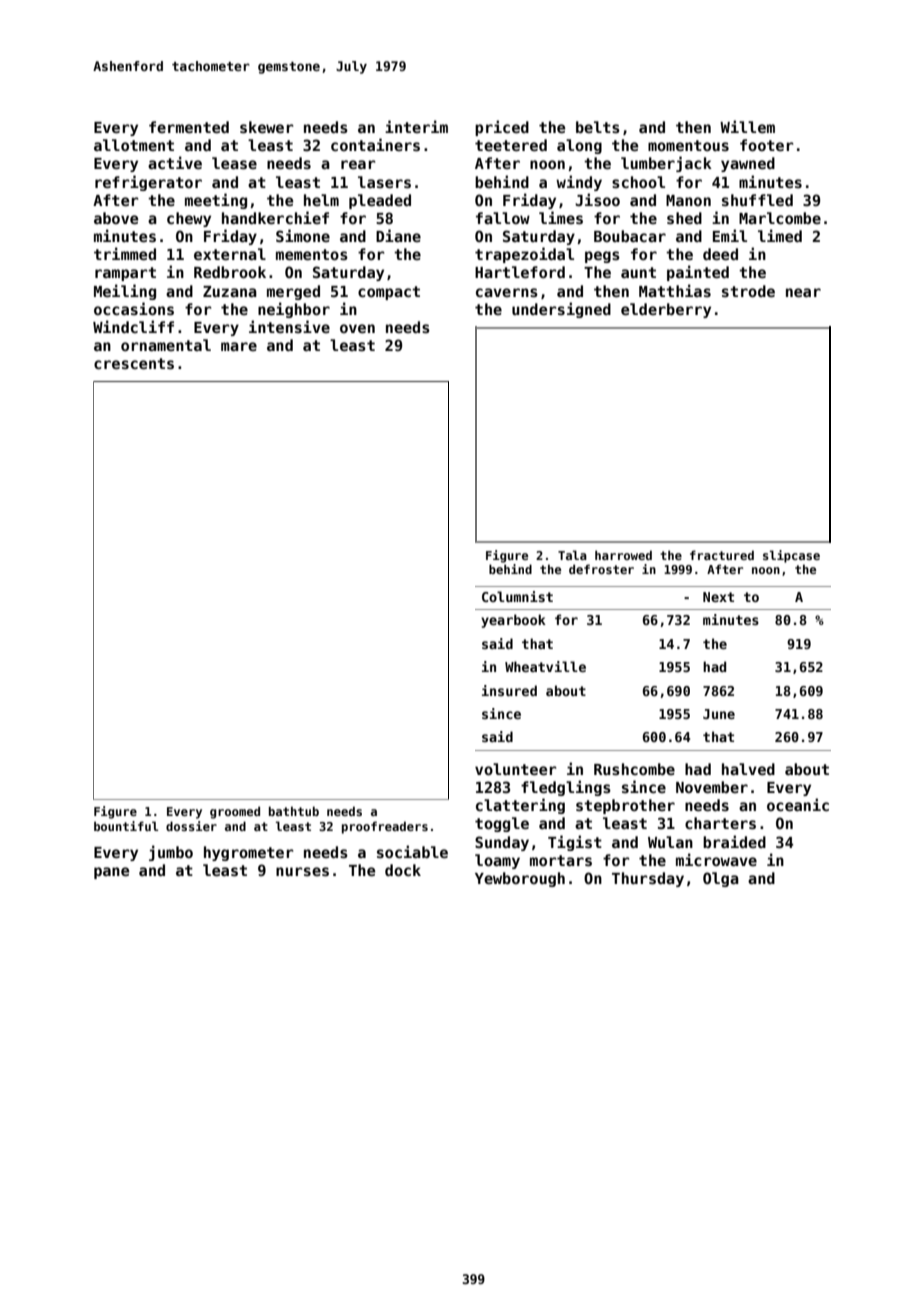  Describe the element at coordinates (239, 346) in the screenshot. I see `mare` at that location.
